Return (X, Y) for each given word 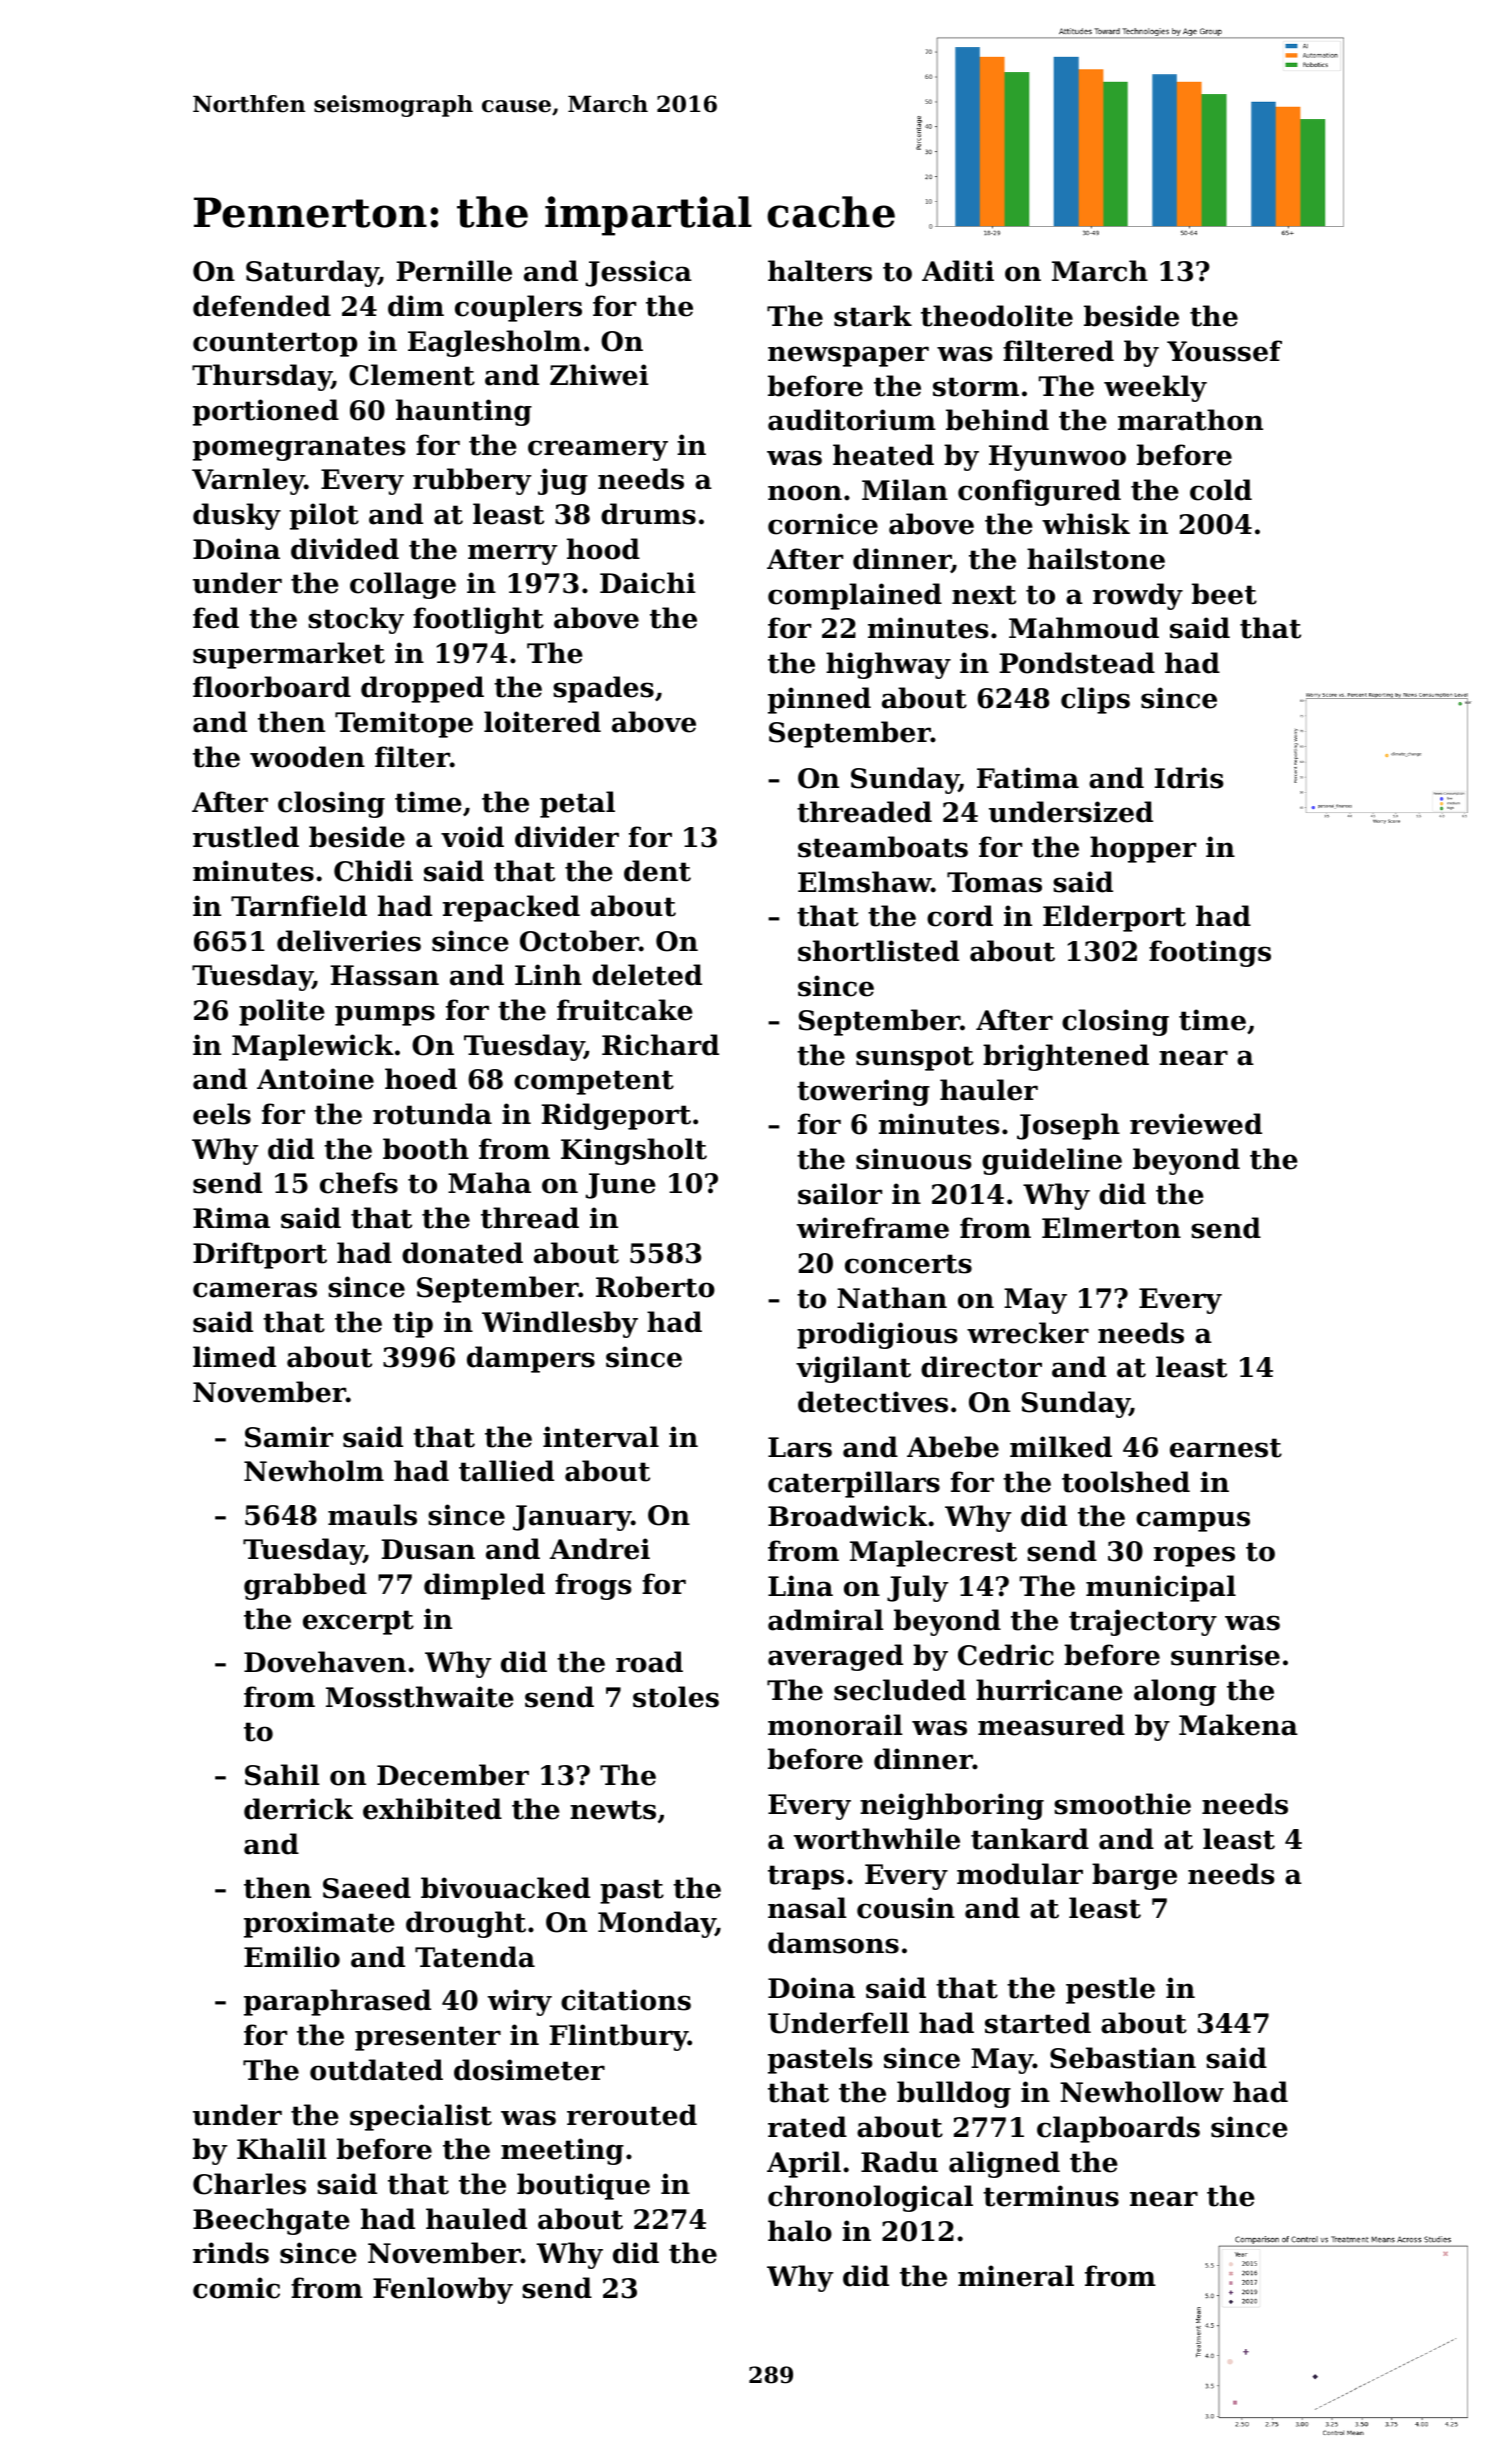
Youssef (1224, 351)
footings (1210, 953)
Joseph (1068, 1126)
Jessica (639, 273)
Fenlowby (443, 2290)
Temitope (404, 724)
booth (426, 1149)
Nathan (892, 1298)
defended (262, 306)
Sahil (282, 1775)
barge (1134, 1876)
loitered (542, 722)
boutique (583, 2186)
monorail (835, 1725)
